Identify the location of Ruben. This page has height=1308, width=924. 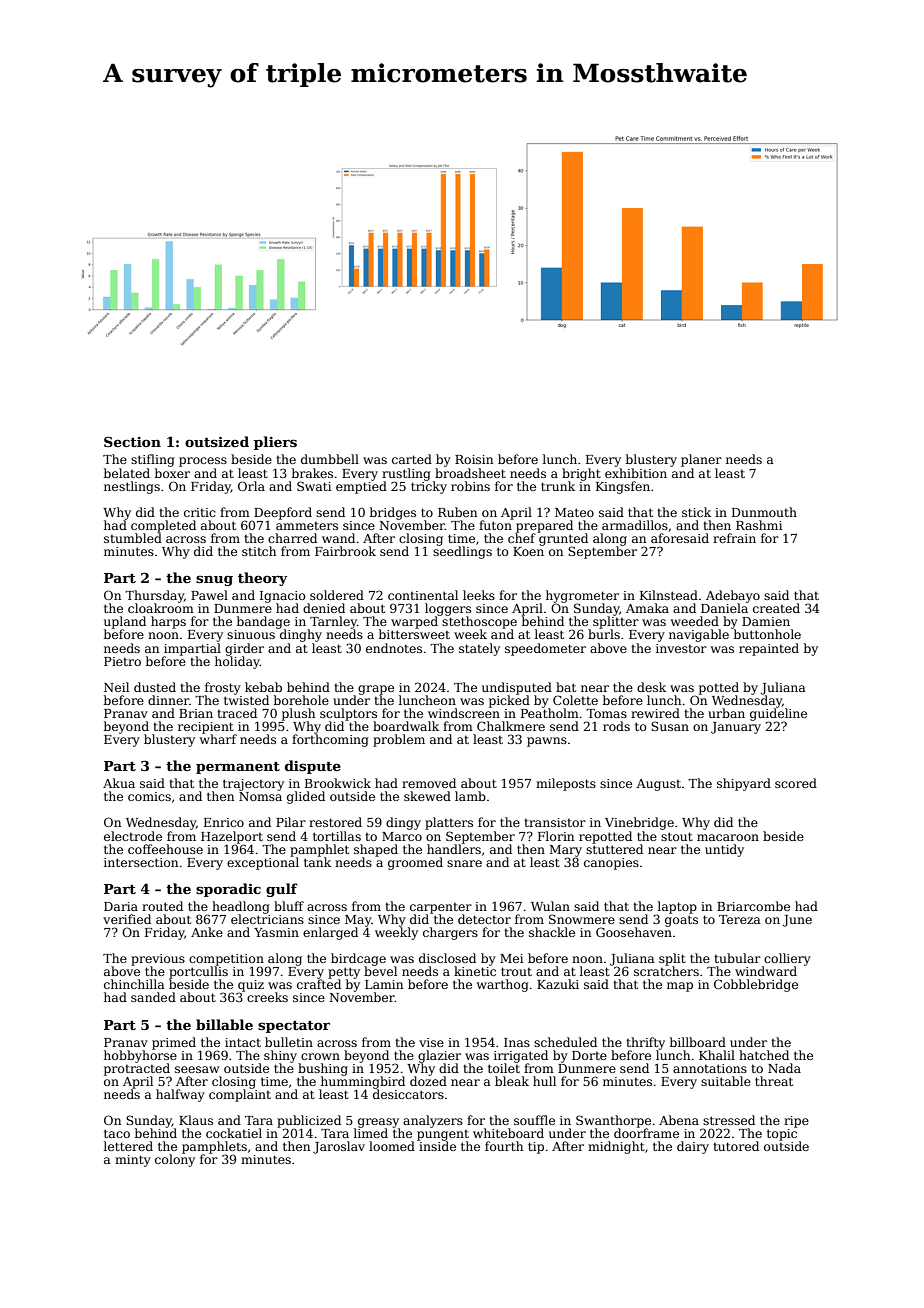
(457, 512).
